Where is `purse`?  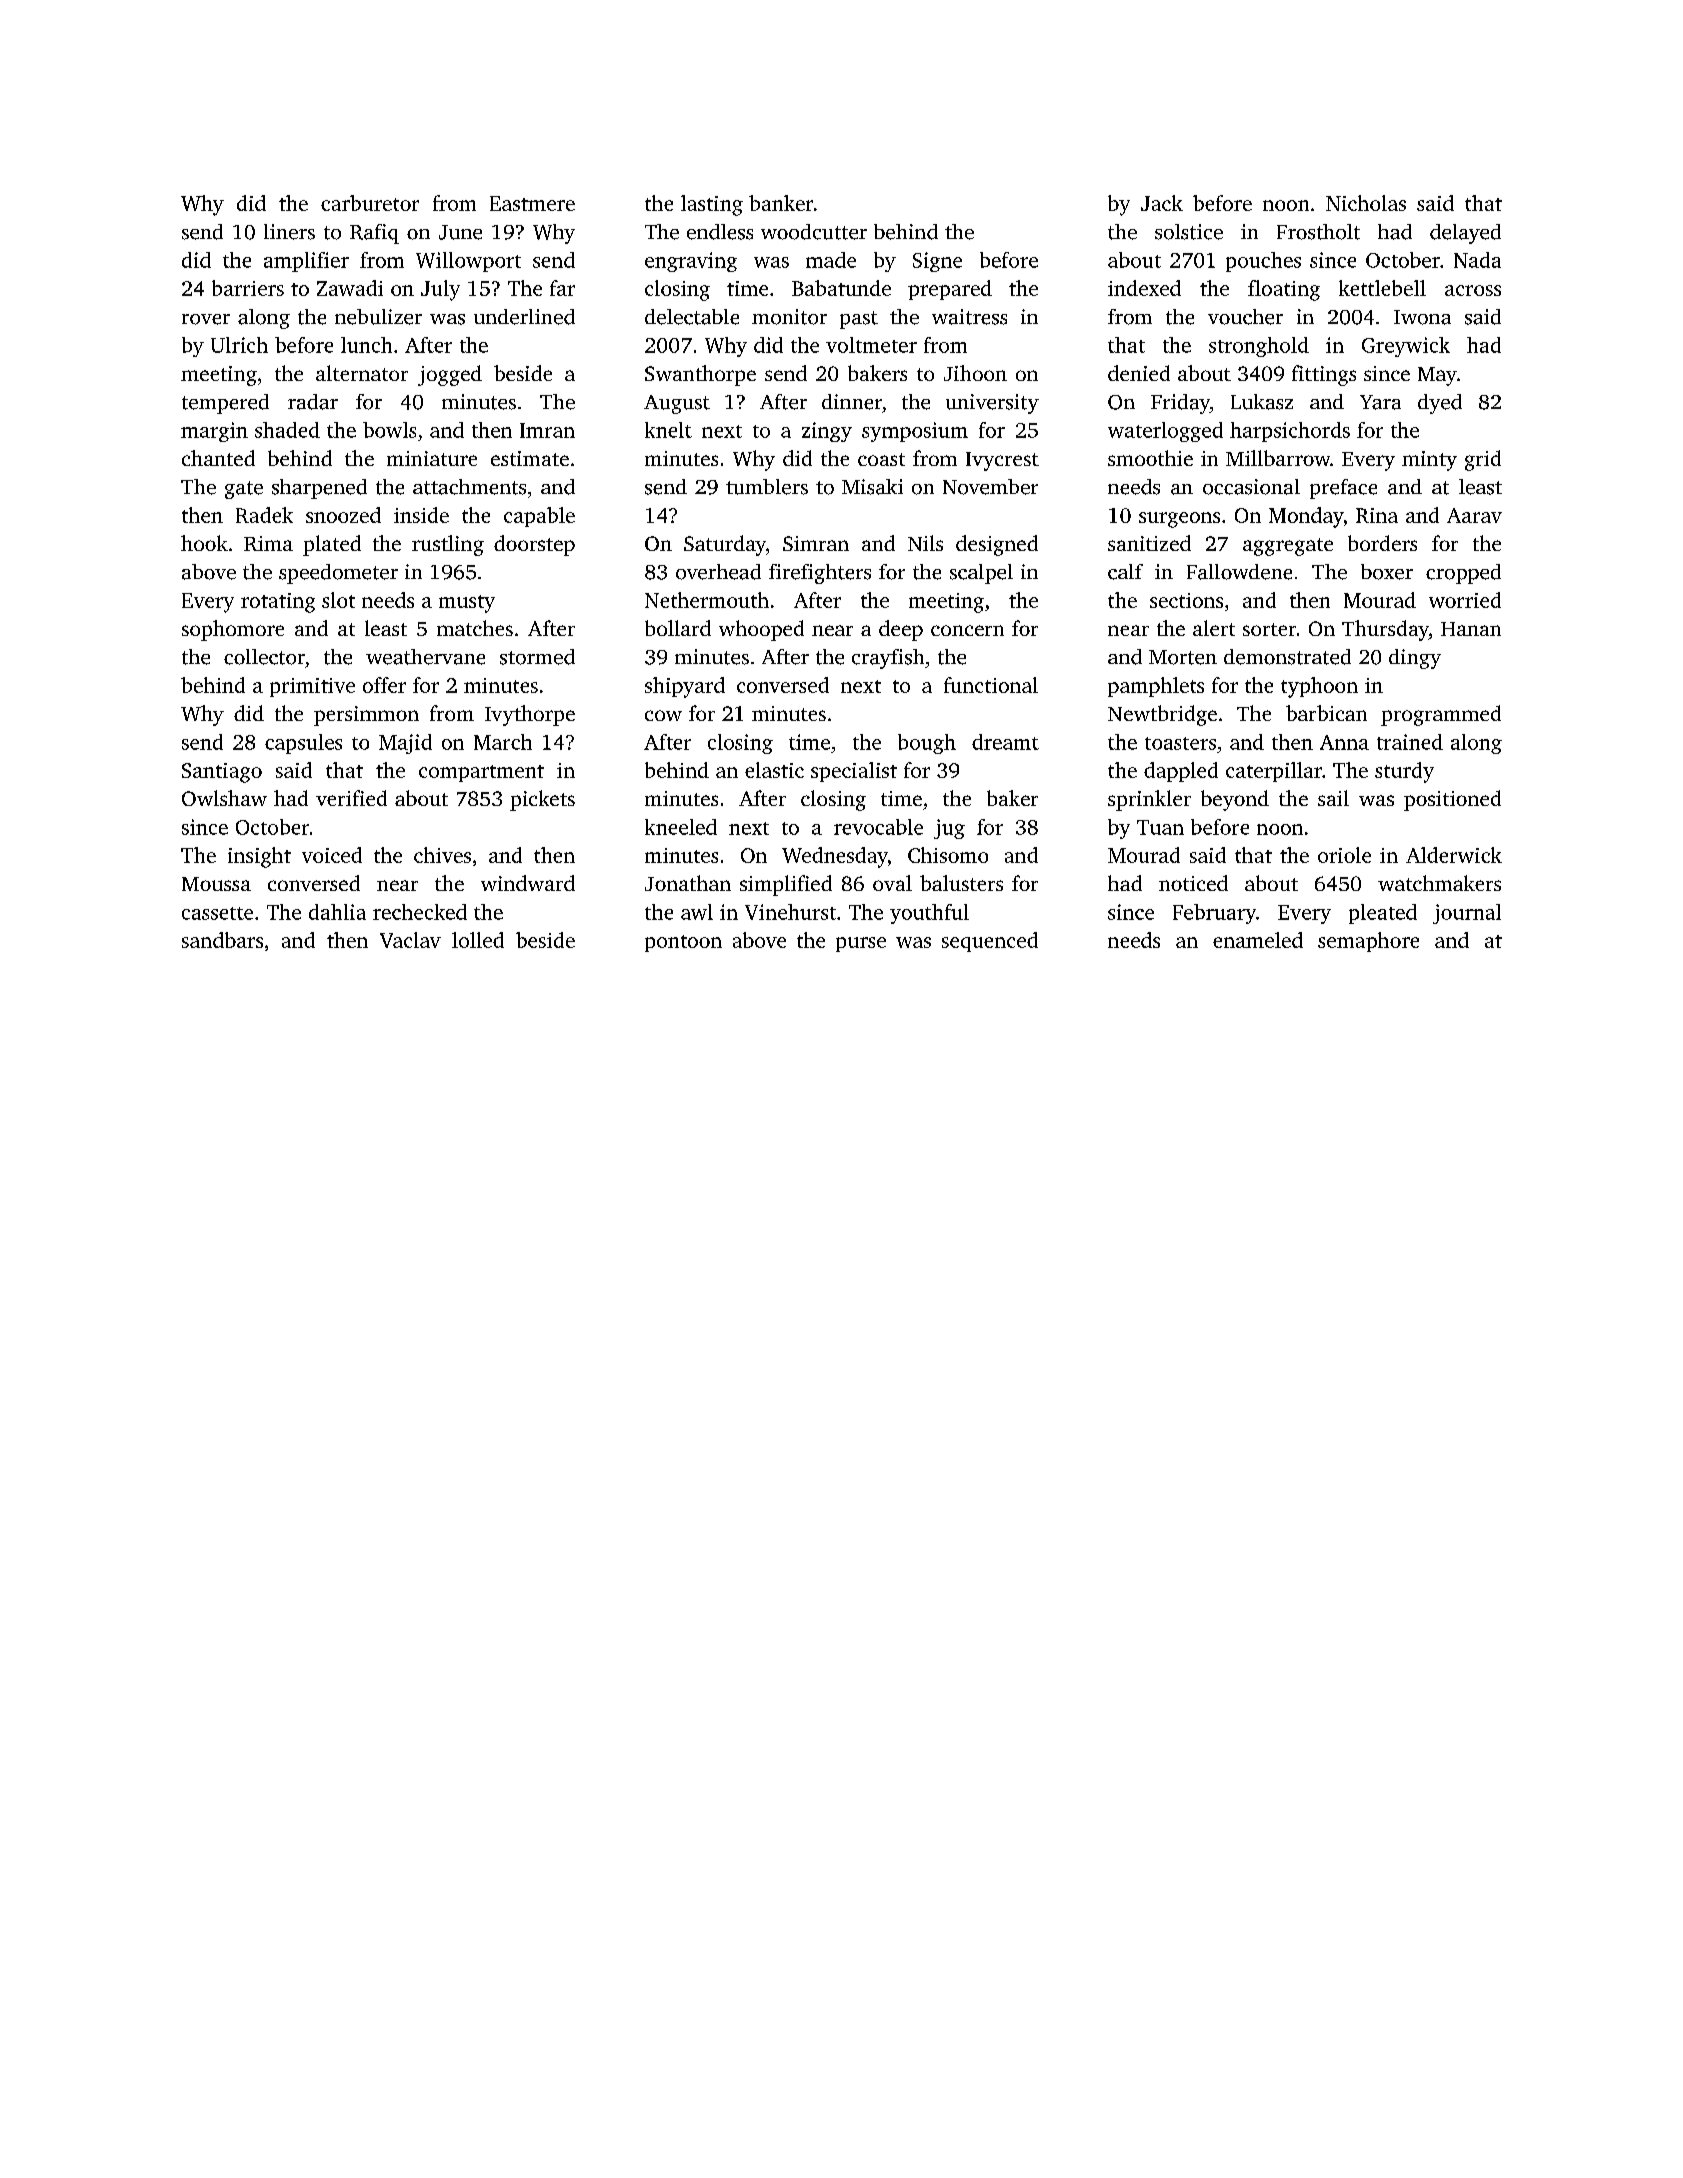
purse is located at coordinates (861, 944).
